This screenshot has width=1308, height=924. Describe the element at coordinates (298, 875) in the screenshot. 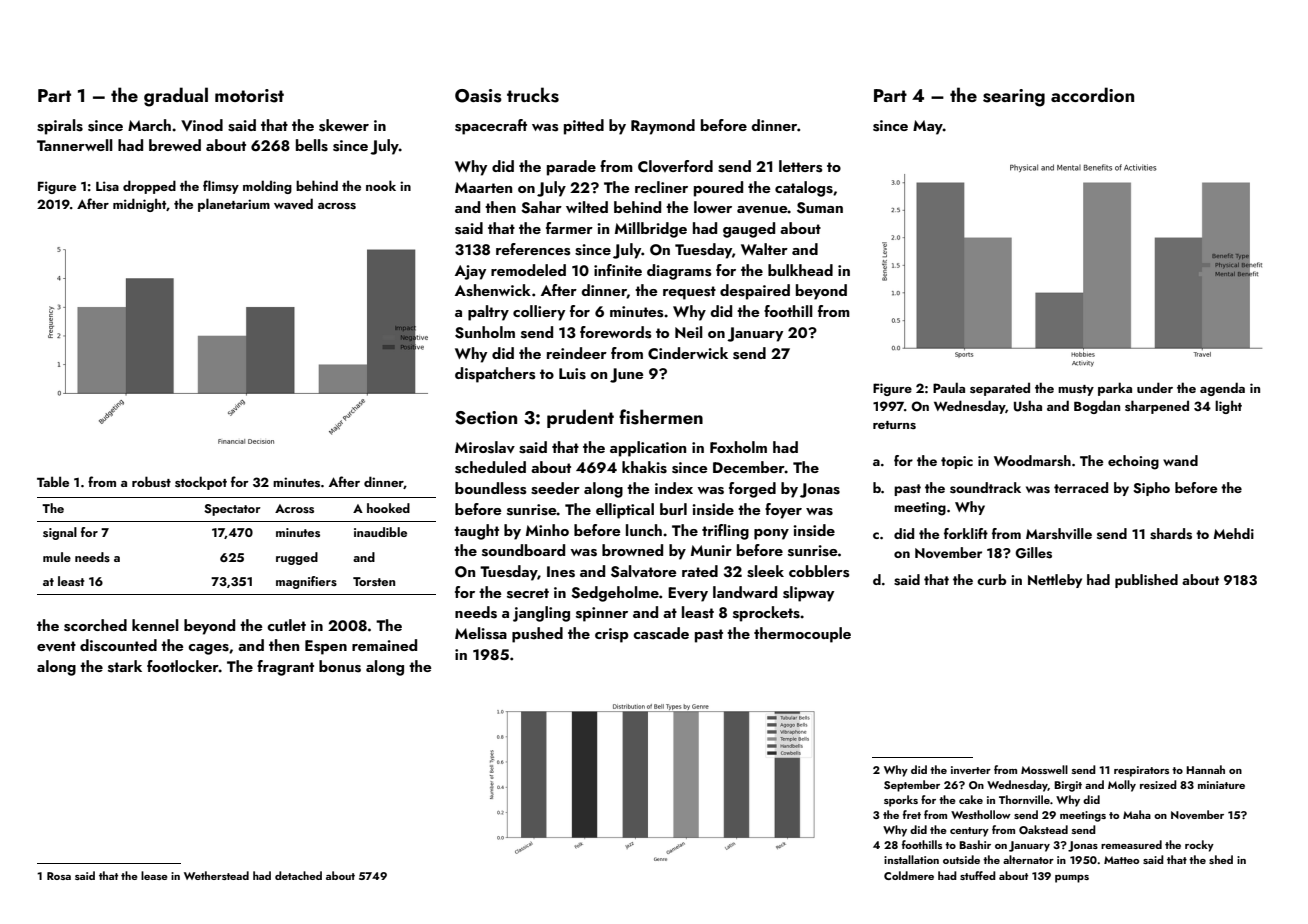

I see `detached` at that location.
